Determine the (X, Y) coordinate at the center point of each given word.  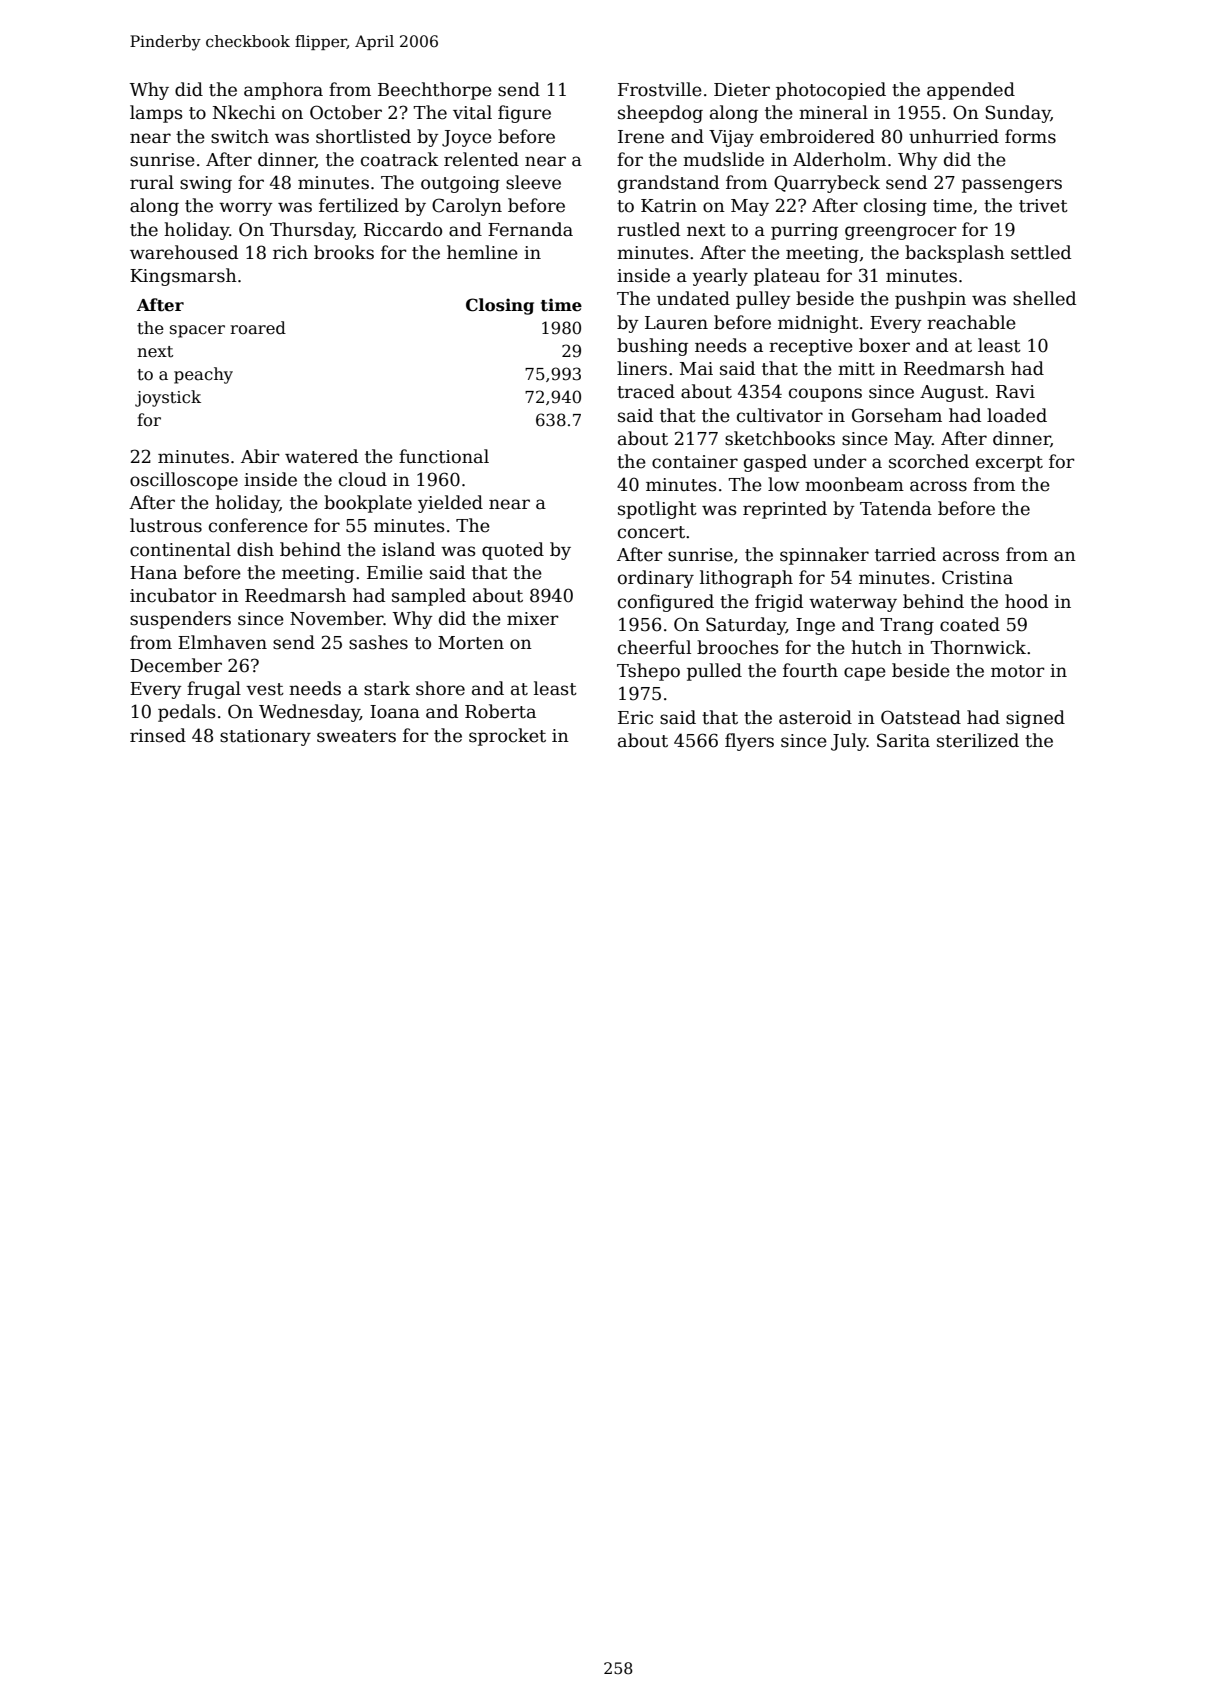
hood (1026, 601)
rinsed (158, 735)
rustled (648, 229)
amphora (283, 91)
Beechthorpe (435, 91)
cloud (363, 479)
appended (971, 91)
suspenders (180, 620)
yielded (450, 504)
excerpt (1009, 464)
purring (804, 231)
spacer (197, 331)
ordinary (656, 579)
